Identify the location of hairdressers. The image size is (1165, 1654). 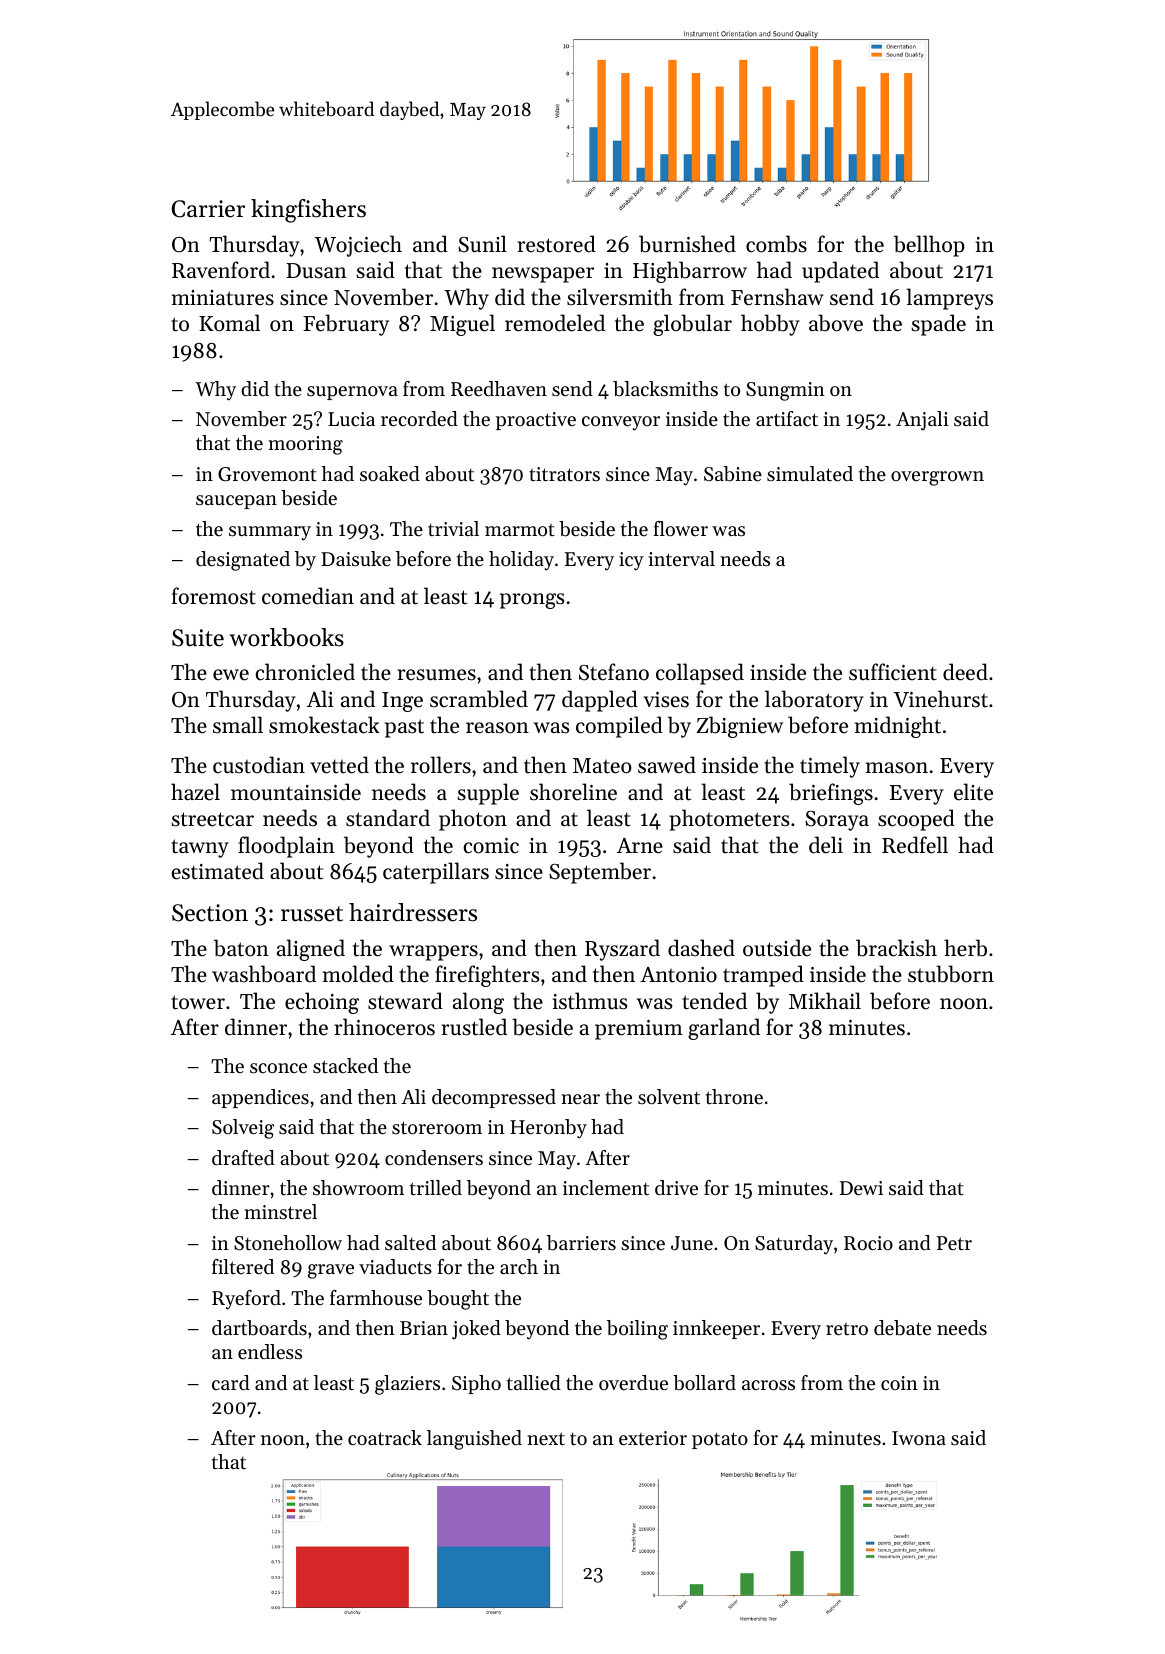
(413, 912).
